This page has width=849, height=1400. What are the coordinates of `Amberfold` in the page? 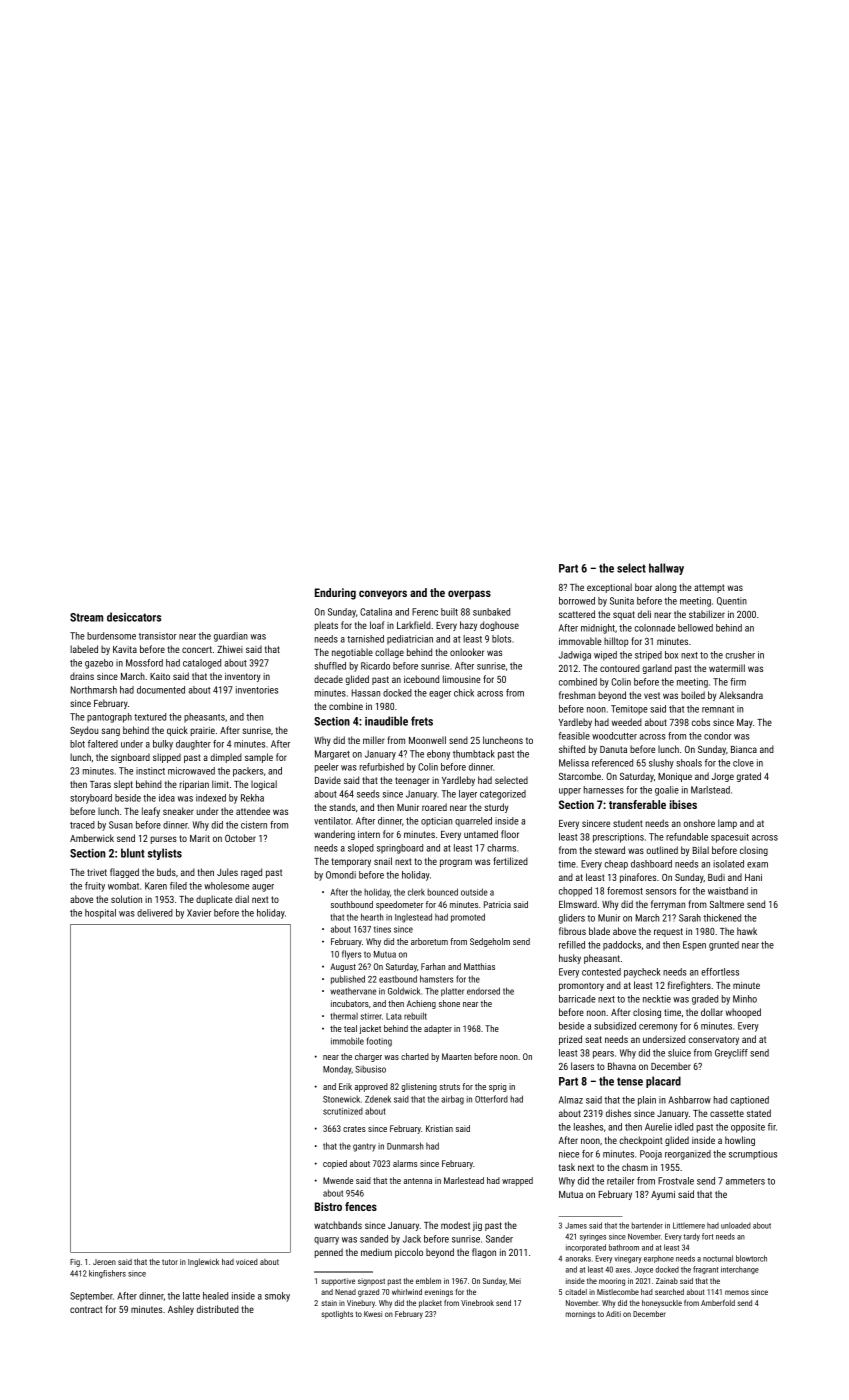 It's located at (718, 1303).
